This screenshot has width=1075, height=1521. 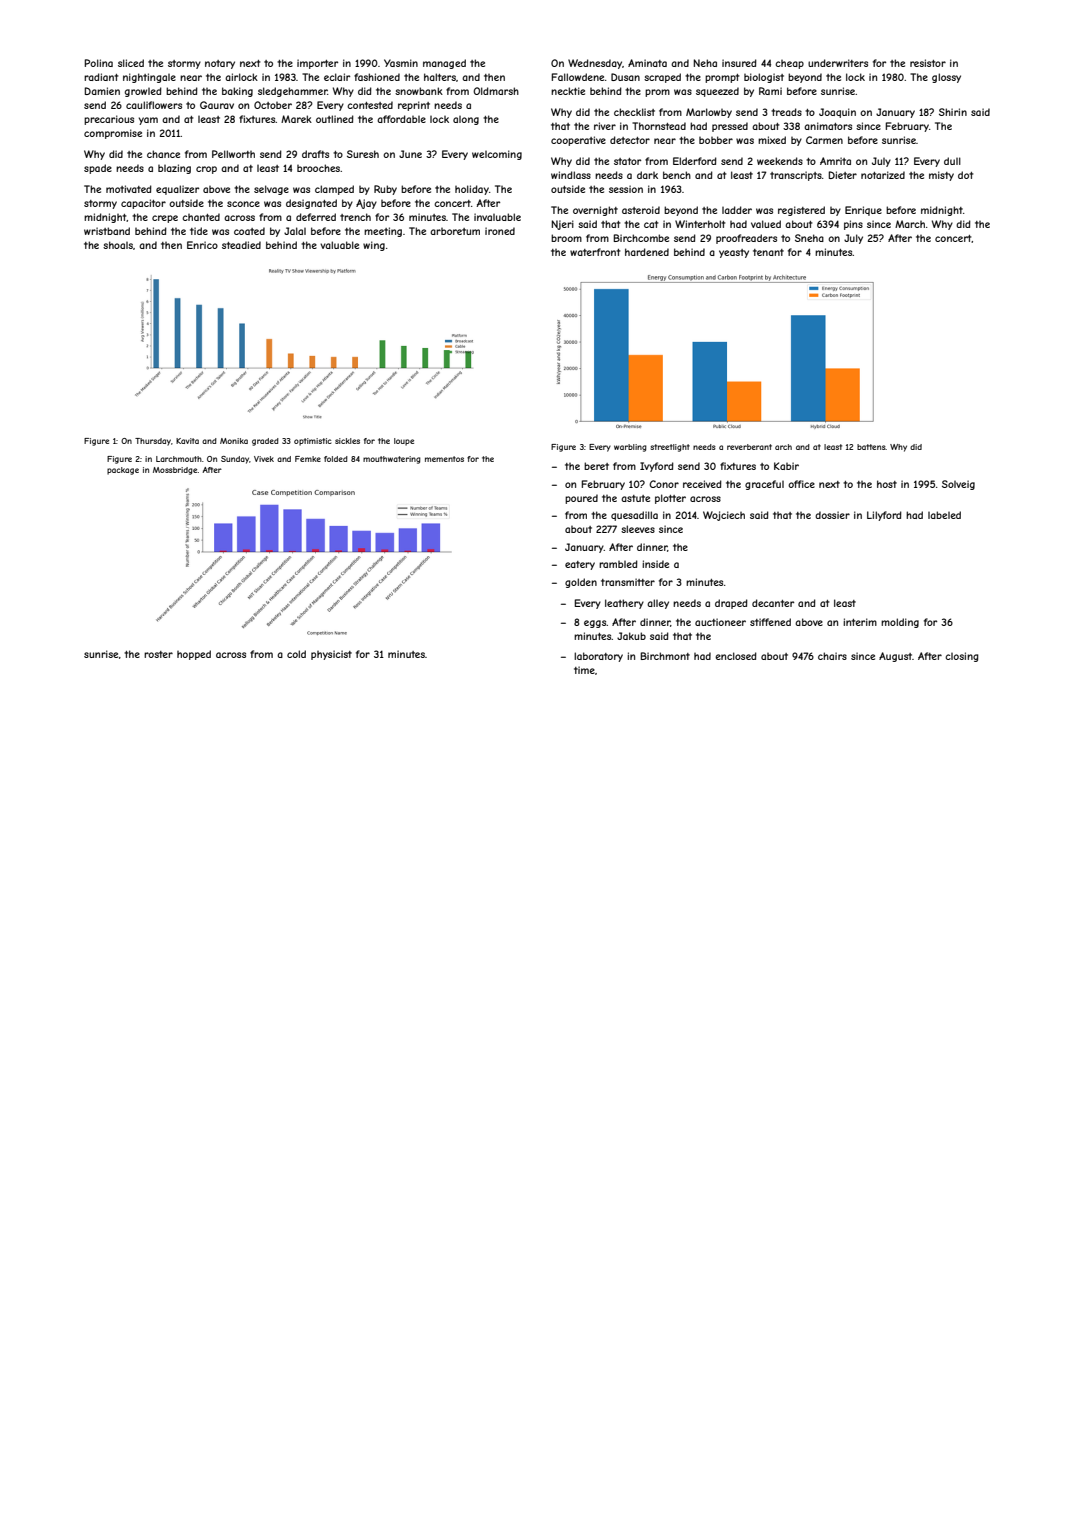 What do you see at coordinates (500, 231) in the screenshot?
I see `ironed` at bounding box center [500, 231].
